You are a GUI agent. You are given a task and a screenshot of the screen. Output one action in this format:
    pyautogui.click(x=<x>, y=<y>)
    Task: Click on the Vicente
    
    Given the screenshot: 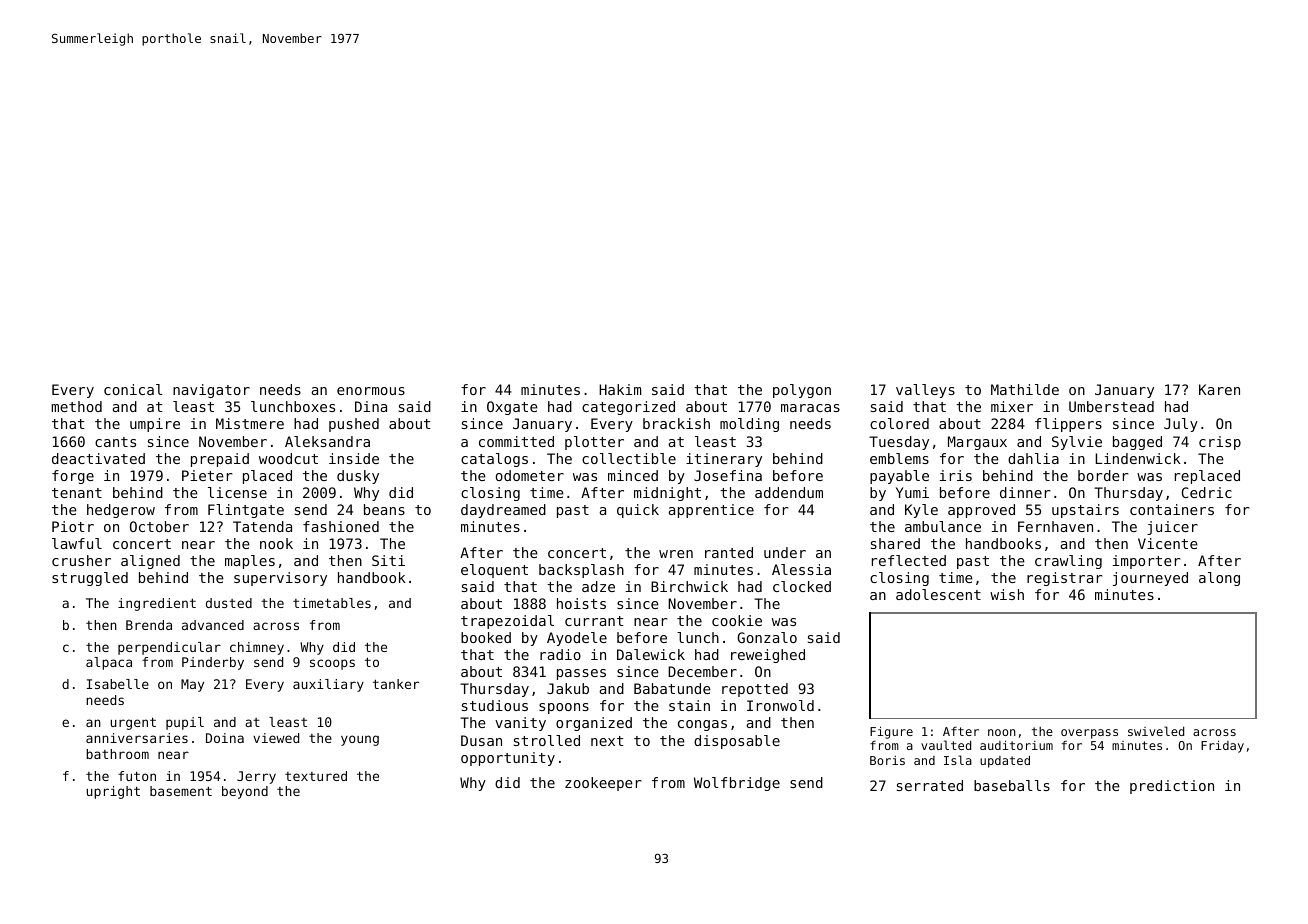 What is the action you would take?
    pyautogui.click(x=1168, y=543)
